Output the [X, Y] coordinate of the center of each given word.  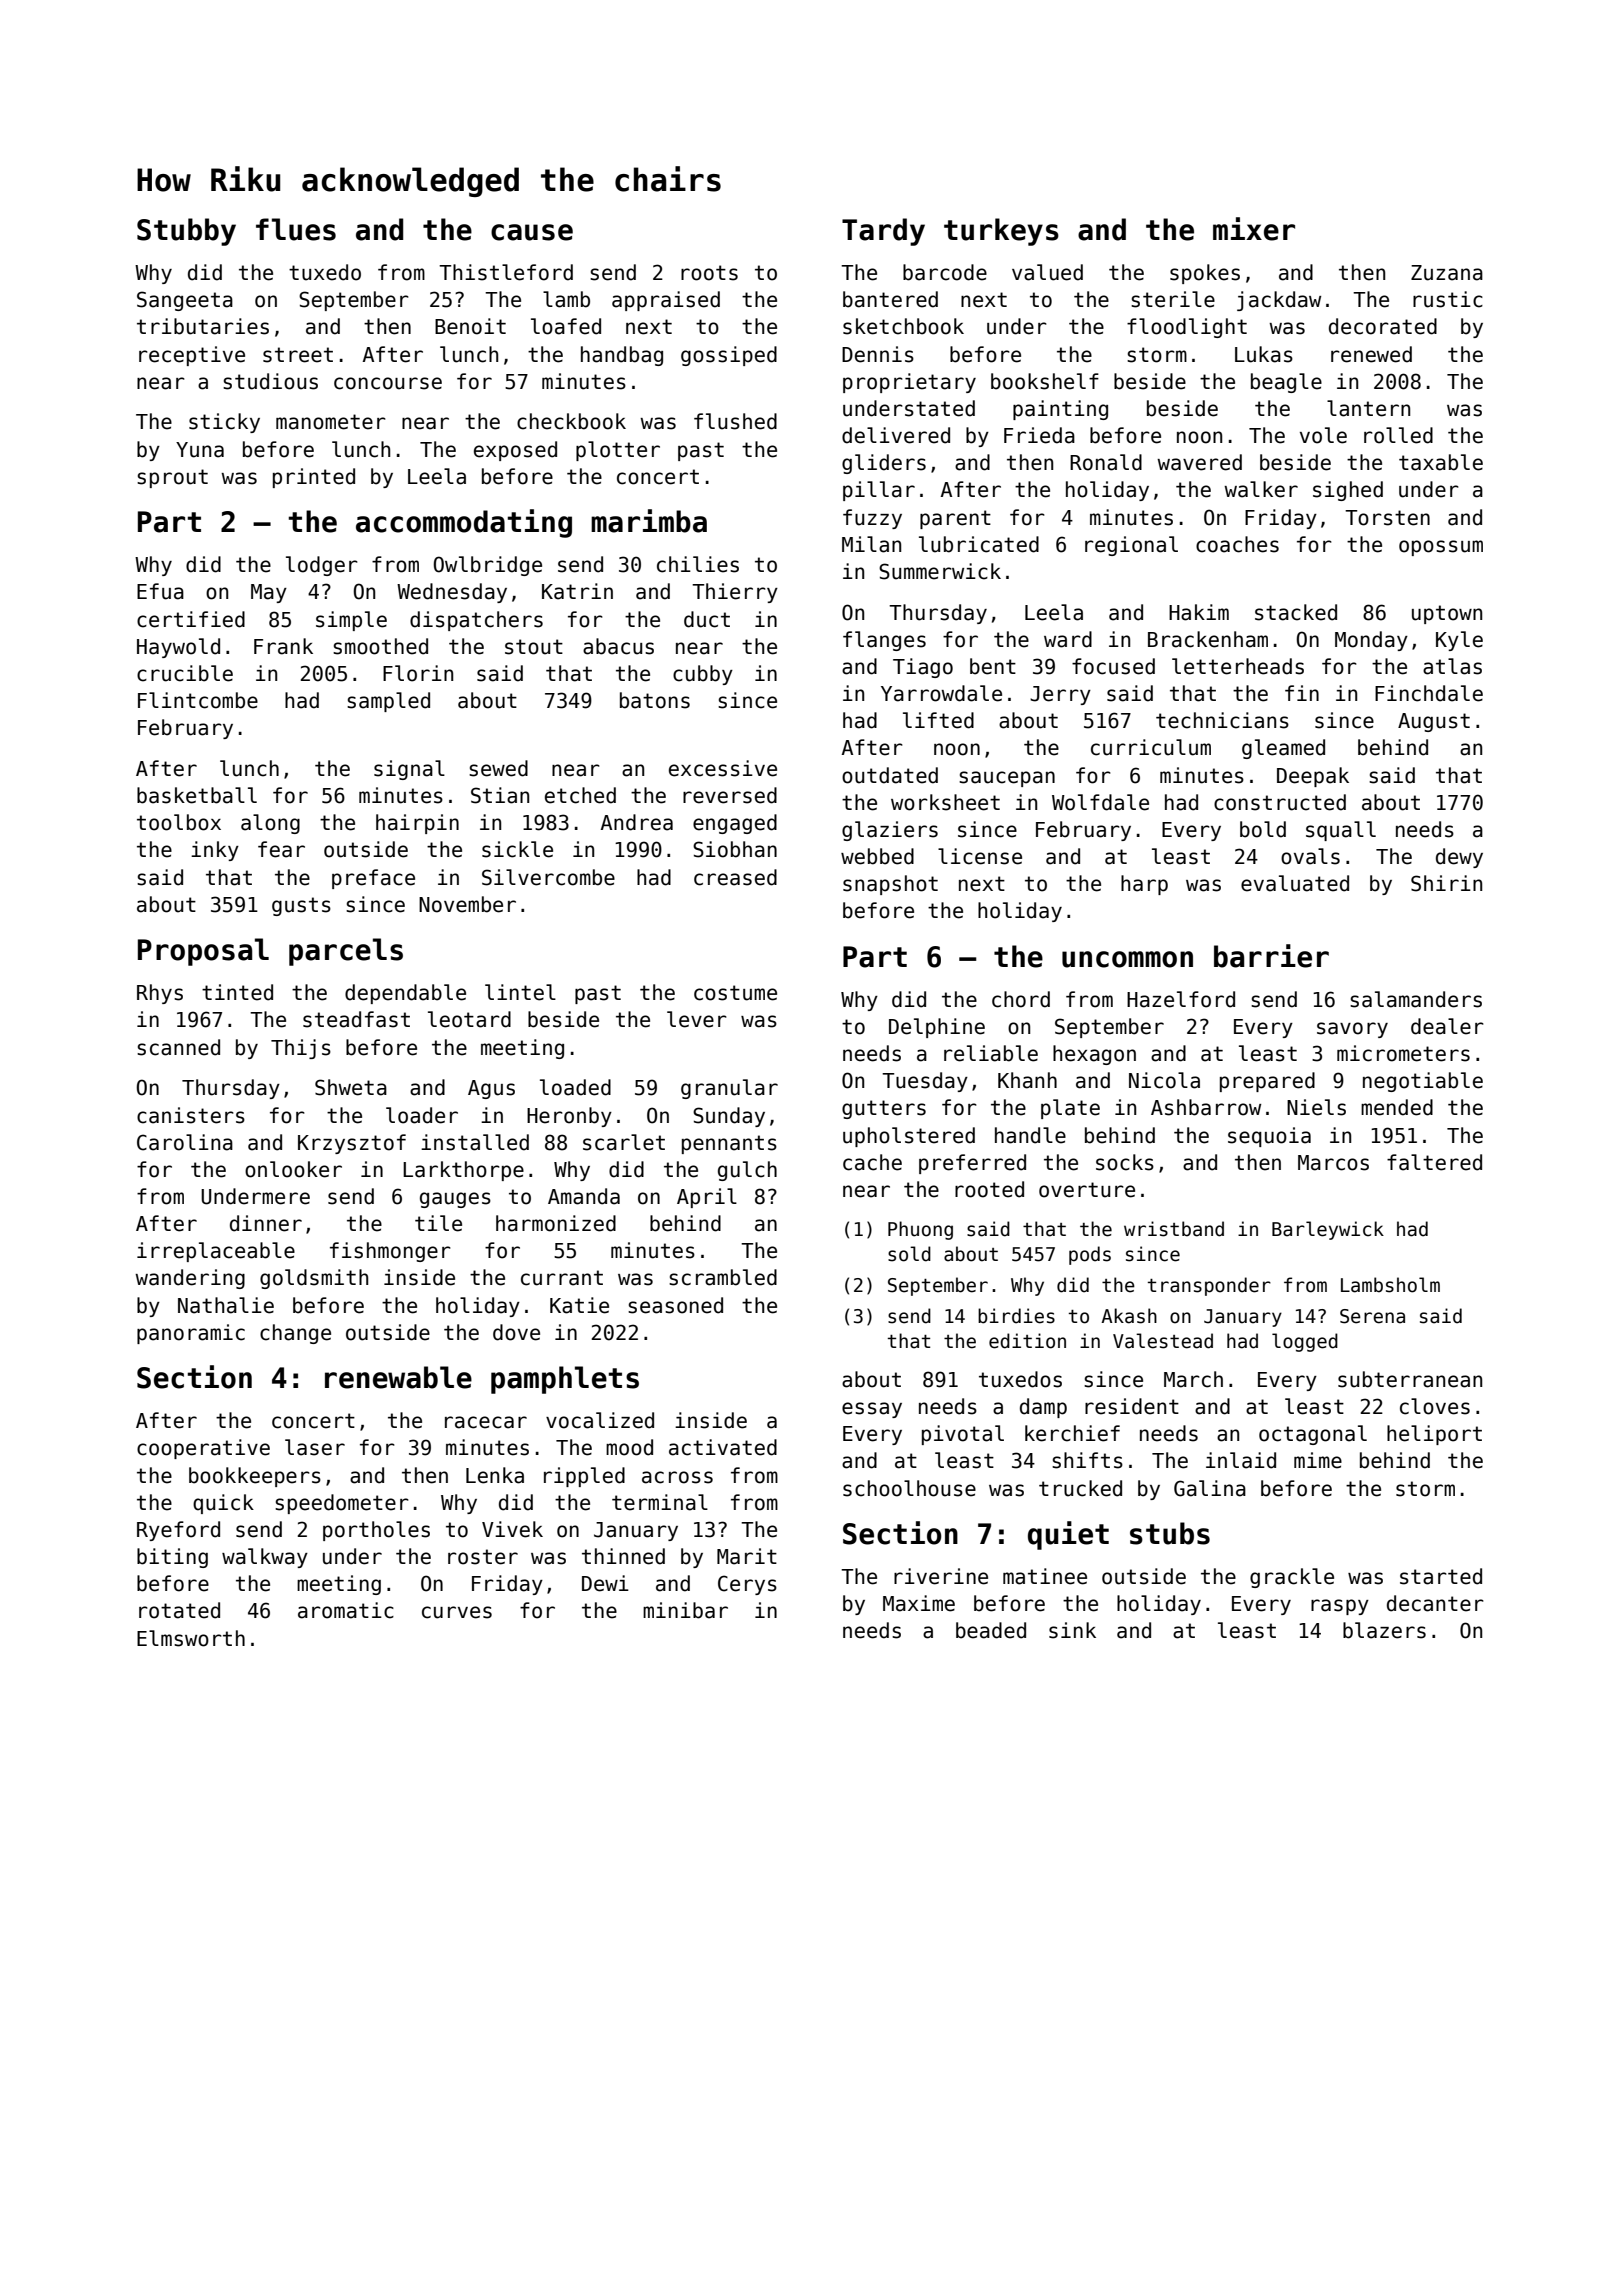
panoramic [191, 1334]
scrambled [723, 1277]
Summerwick [940, 571]
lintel [520, 992]
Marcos [1333, 1163]
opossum [1441, 548]
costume [735, 993]
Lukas [1264, 354]
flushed [735, 421]
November [467, 904]
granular [729, 1089]
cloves [1435, 1406]
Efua [160, 591]
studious [270, 381]
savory [1352, 1030]
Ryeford [178, 1531]
